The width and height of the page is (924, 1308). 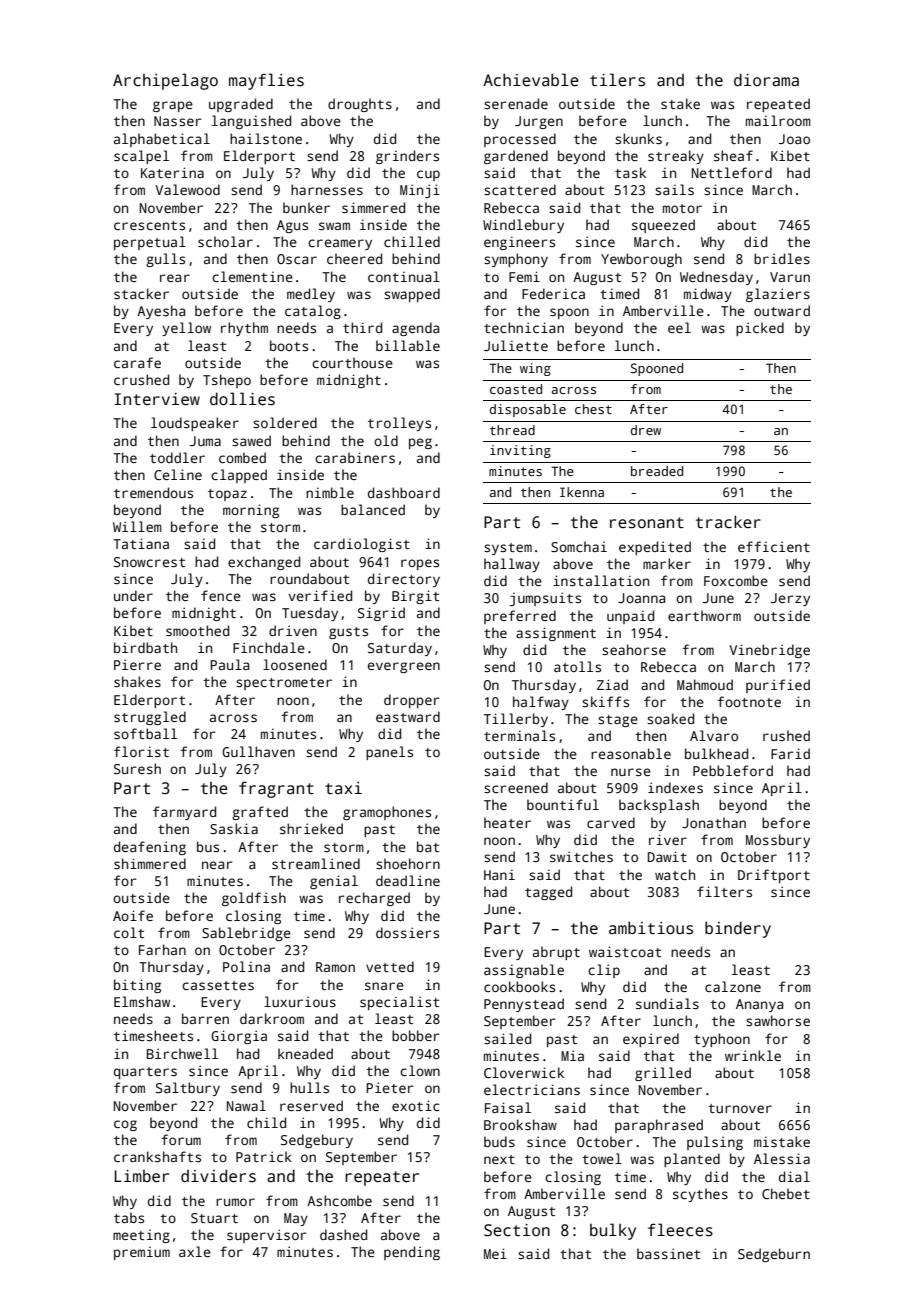 What do you see at coordinates (412, 1253) in the page?
I see `pending` at bounding box center [412, 1253].
